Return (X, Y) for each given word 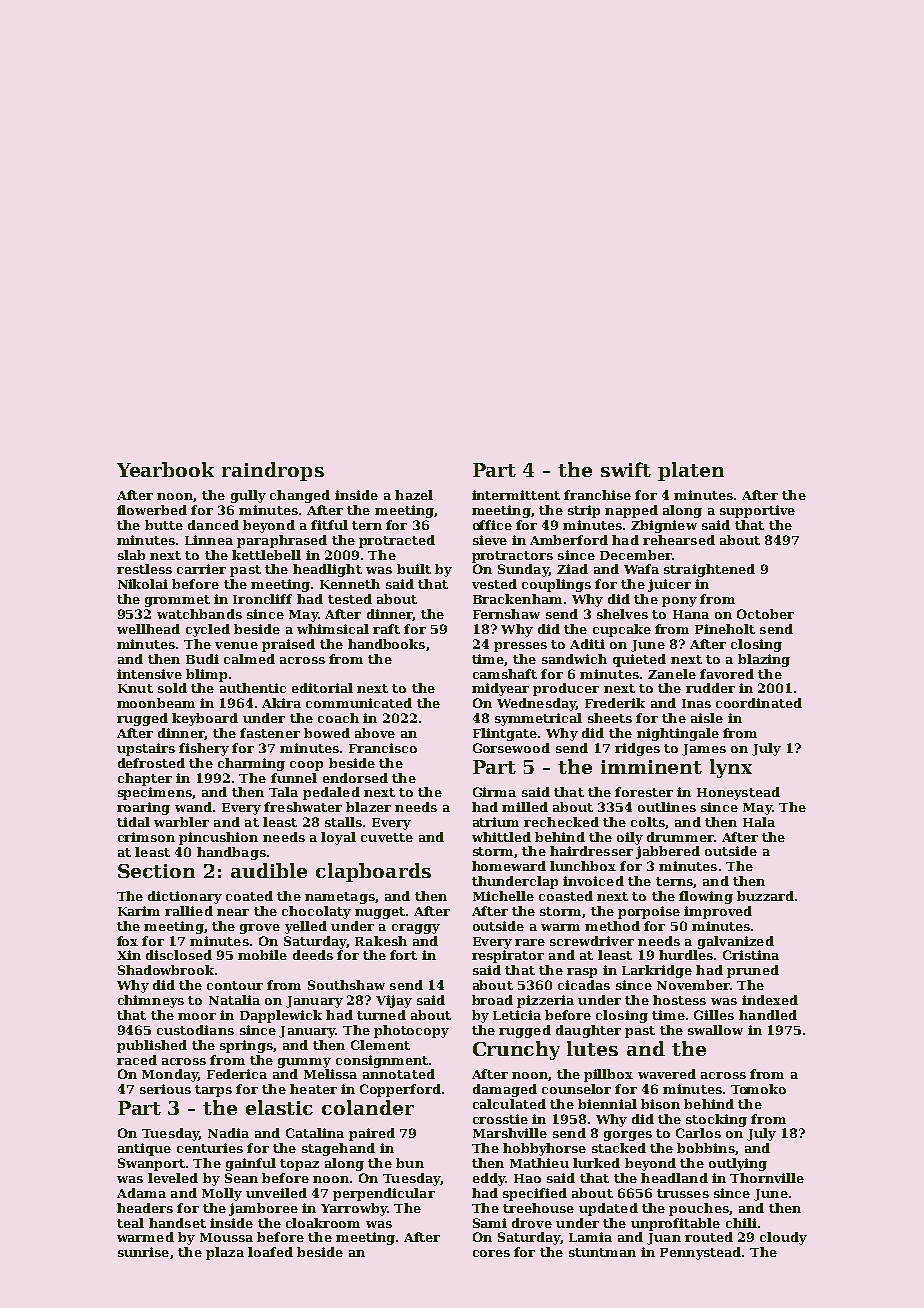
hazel (414, 495)
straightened (709, 570)
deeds (313, 955)
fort (403, 955)
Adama (141, 1193)
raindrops (273, 471)
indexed (770, 1000)
